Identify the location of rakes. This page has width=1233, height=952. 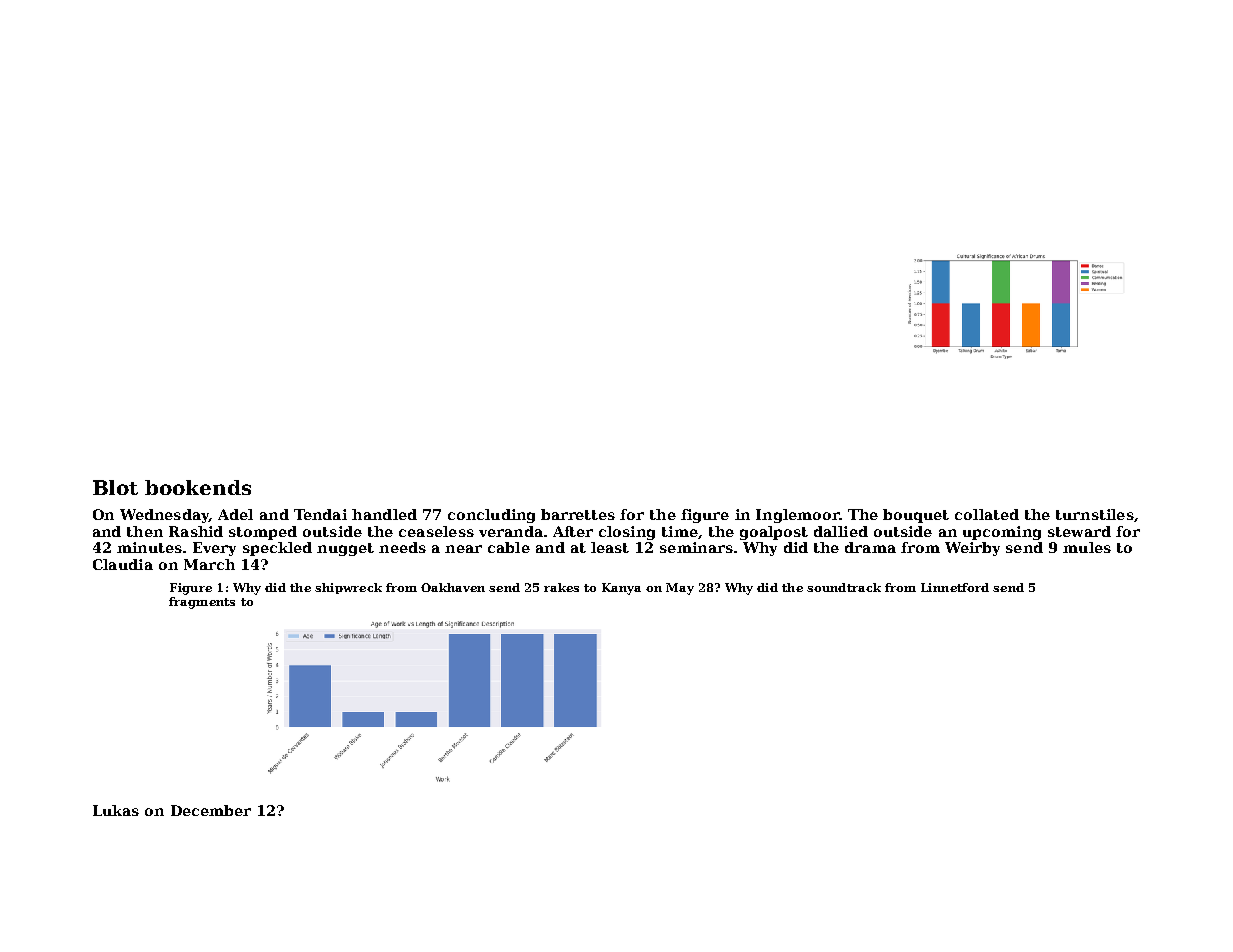
(561, 587).
